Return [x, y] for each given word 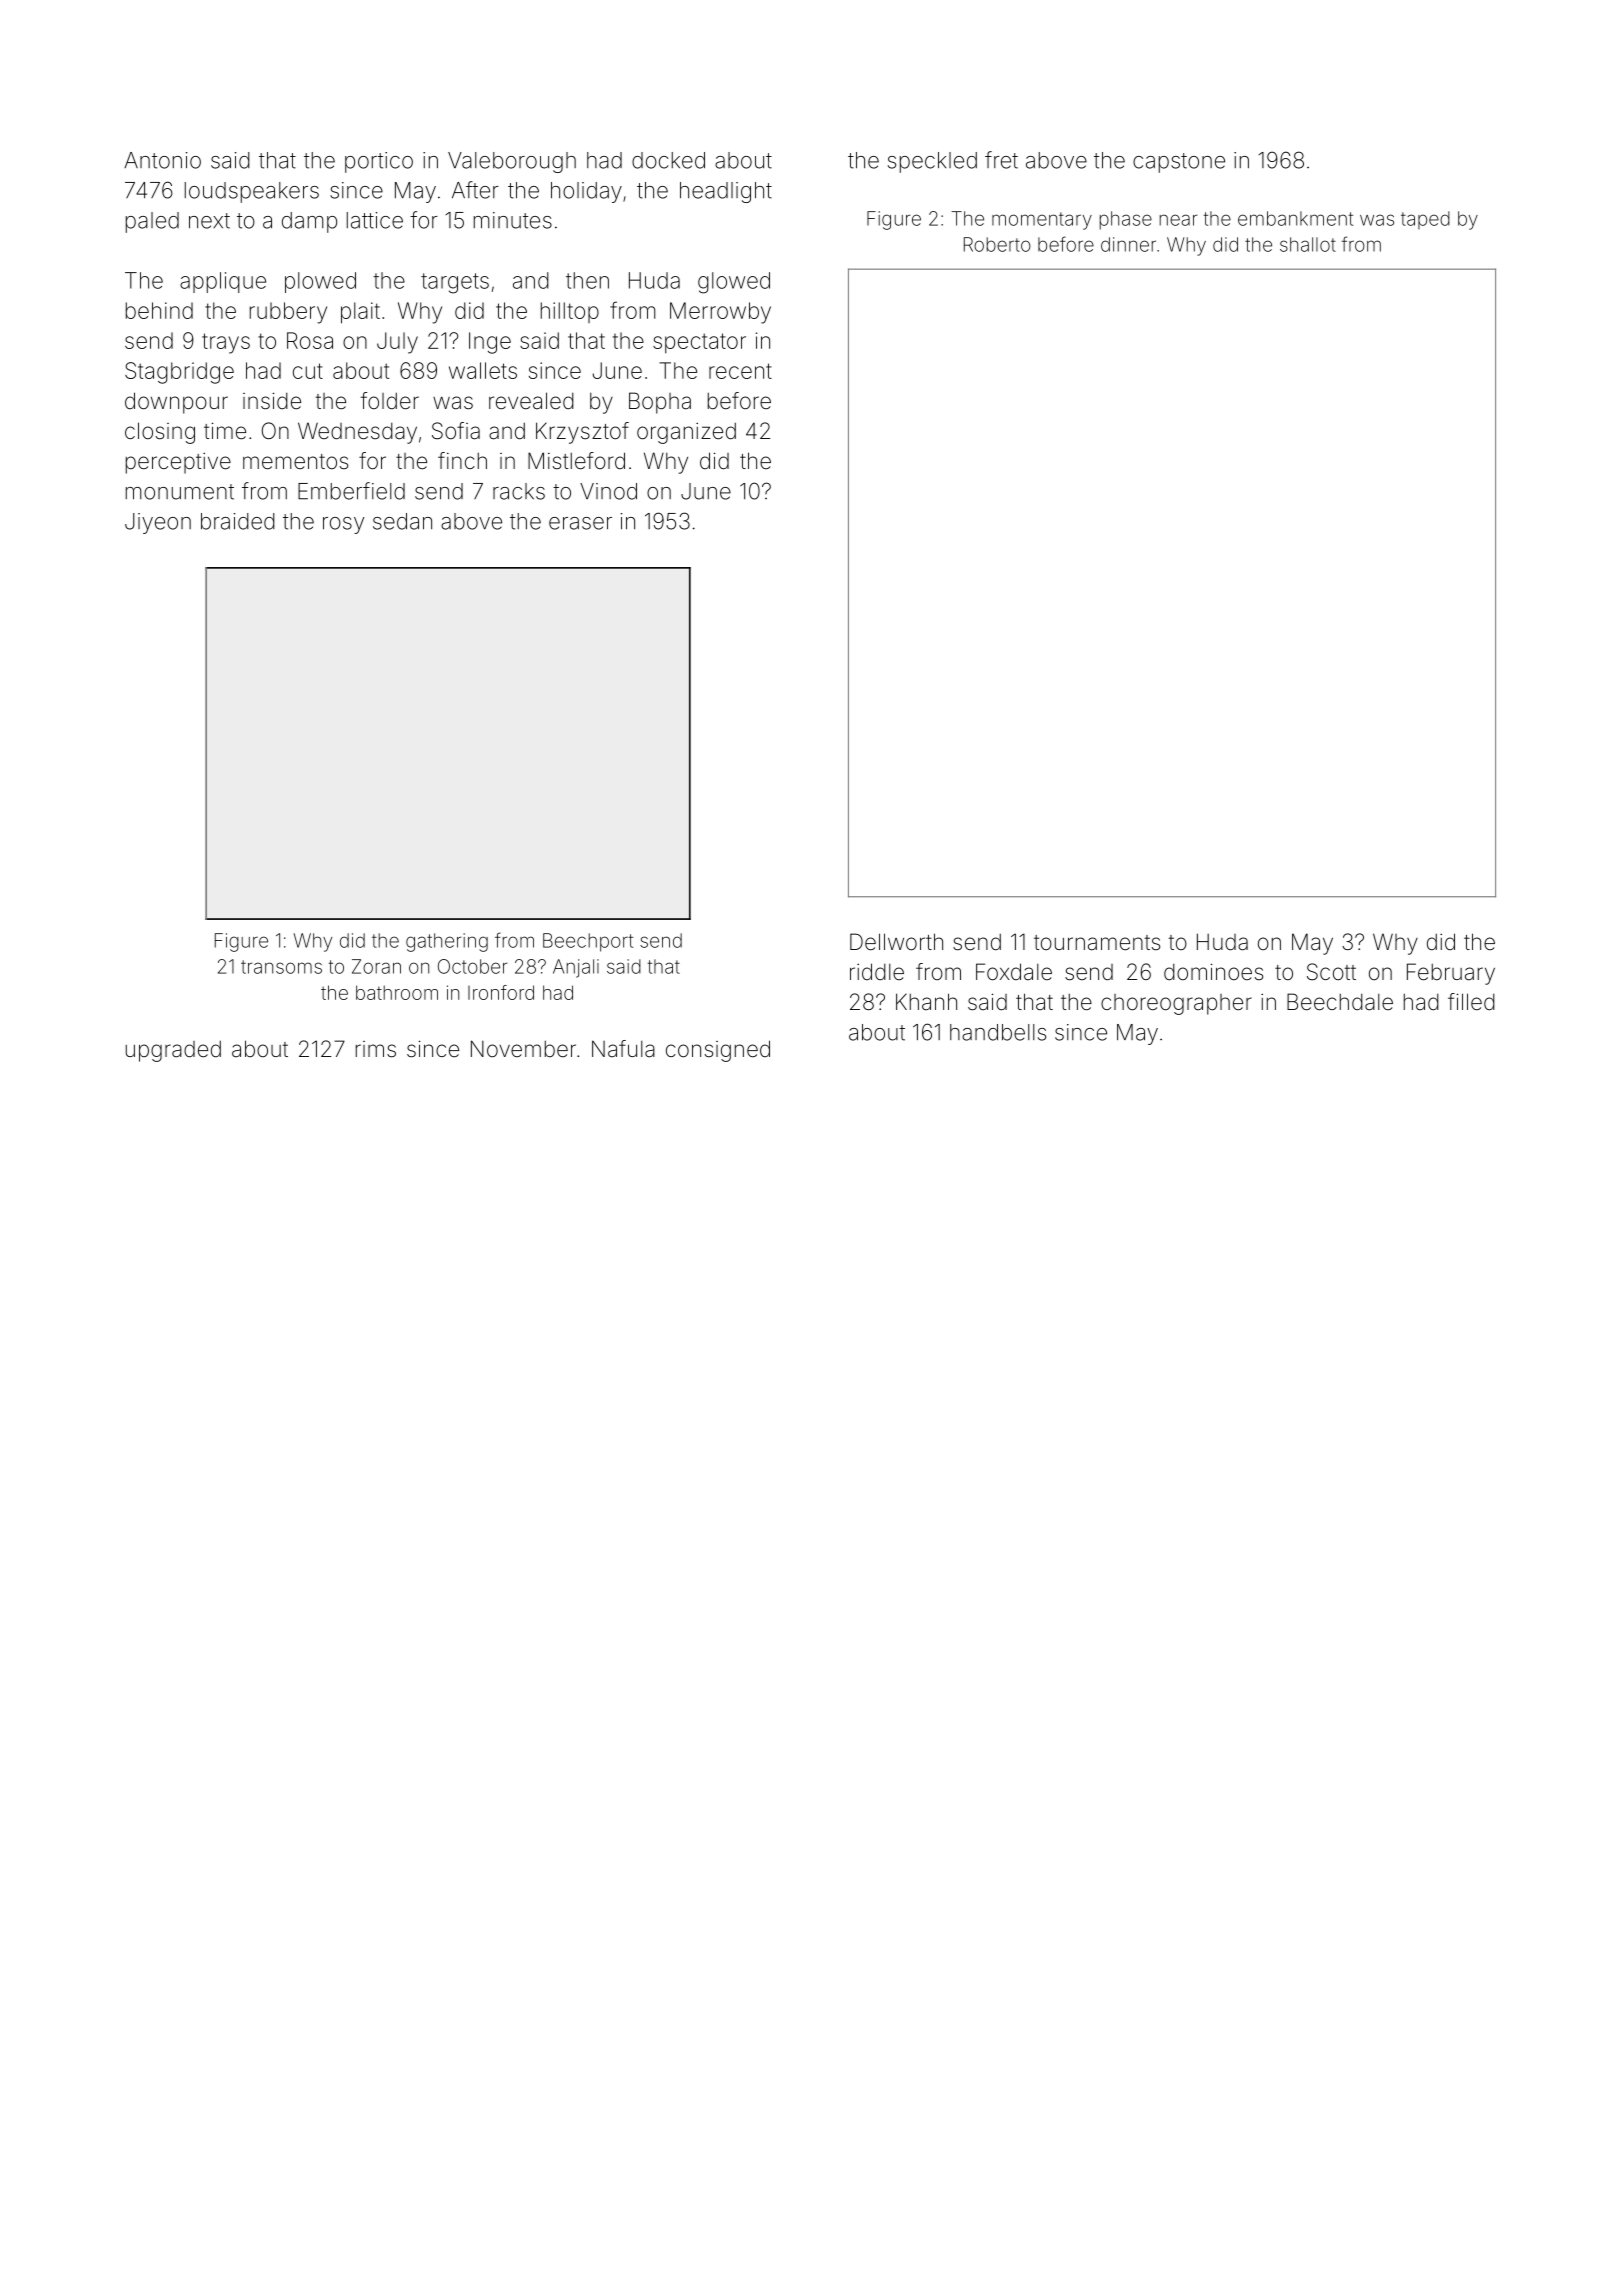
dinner [1128, 244]
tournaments [1097, 943]
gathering [447, 942]
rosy [343, 525]
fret [1001, 160]
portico [379, 162]
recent [740, 371]
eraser [580, 523]
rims [376, 1049]
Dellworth [896, 942]
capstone [1179, 163]
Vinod [608, 491]
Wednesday [357, 433]
